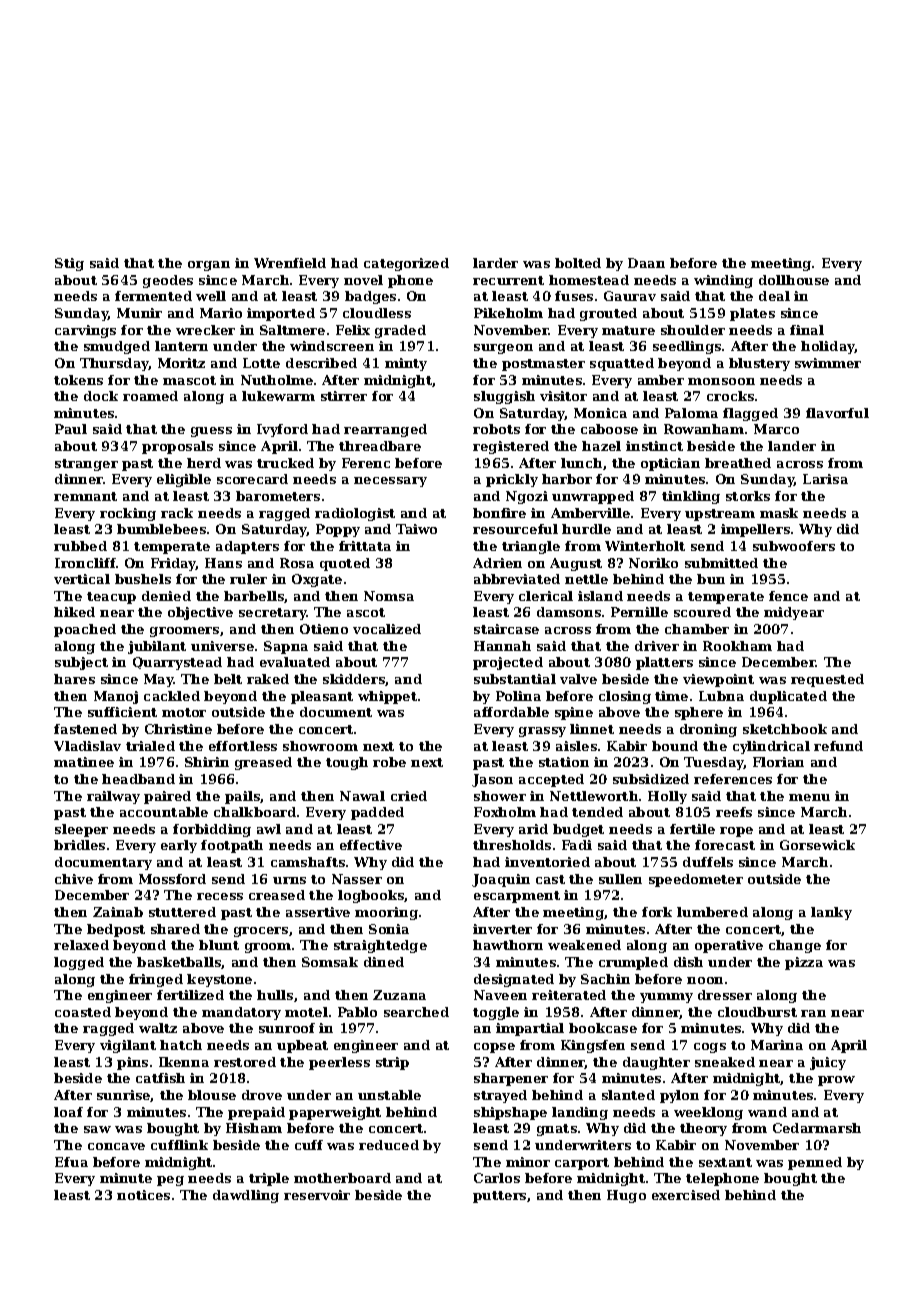 This screenshot has height=1308, width=924. What do you see at coordinates (815, 1163) in the screenshot?
I see `penned` at bounding box center [815, 1163].
